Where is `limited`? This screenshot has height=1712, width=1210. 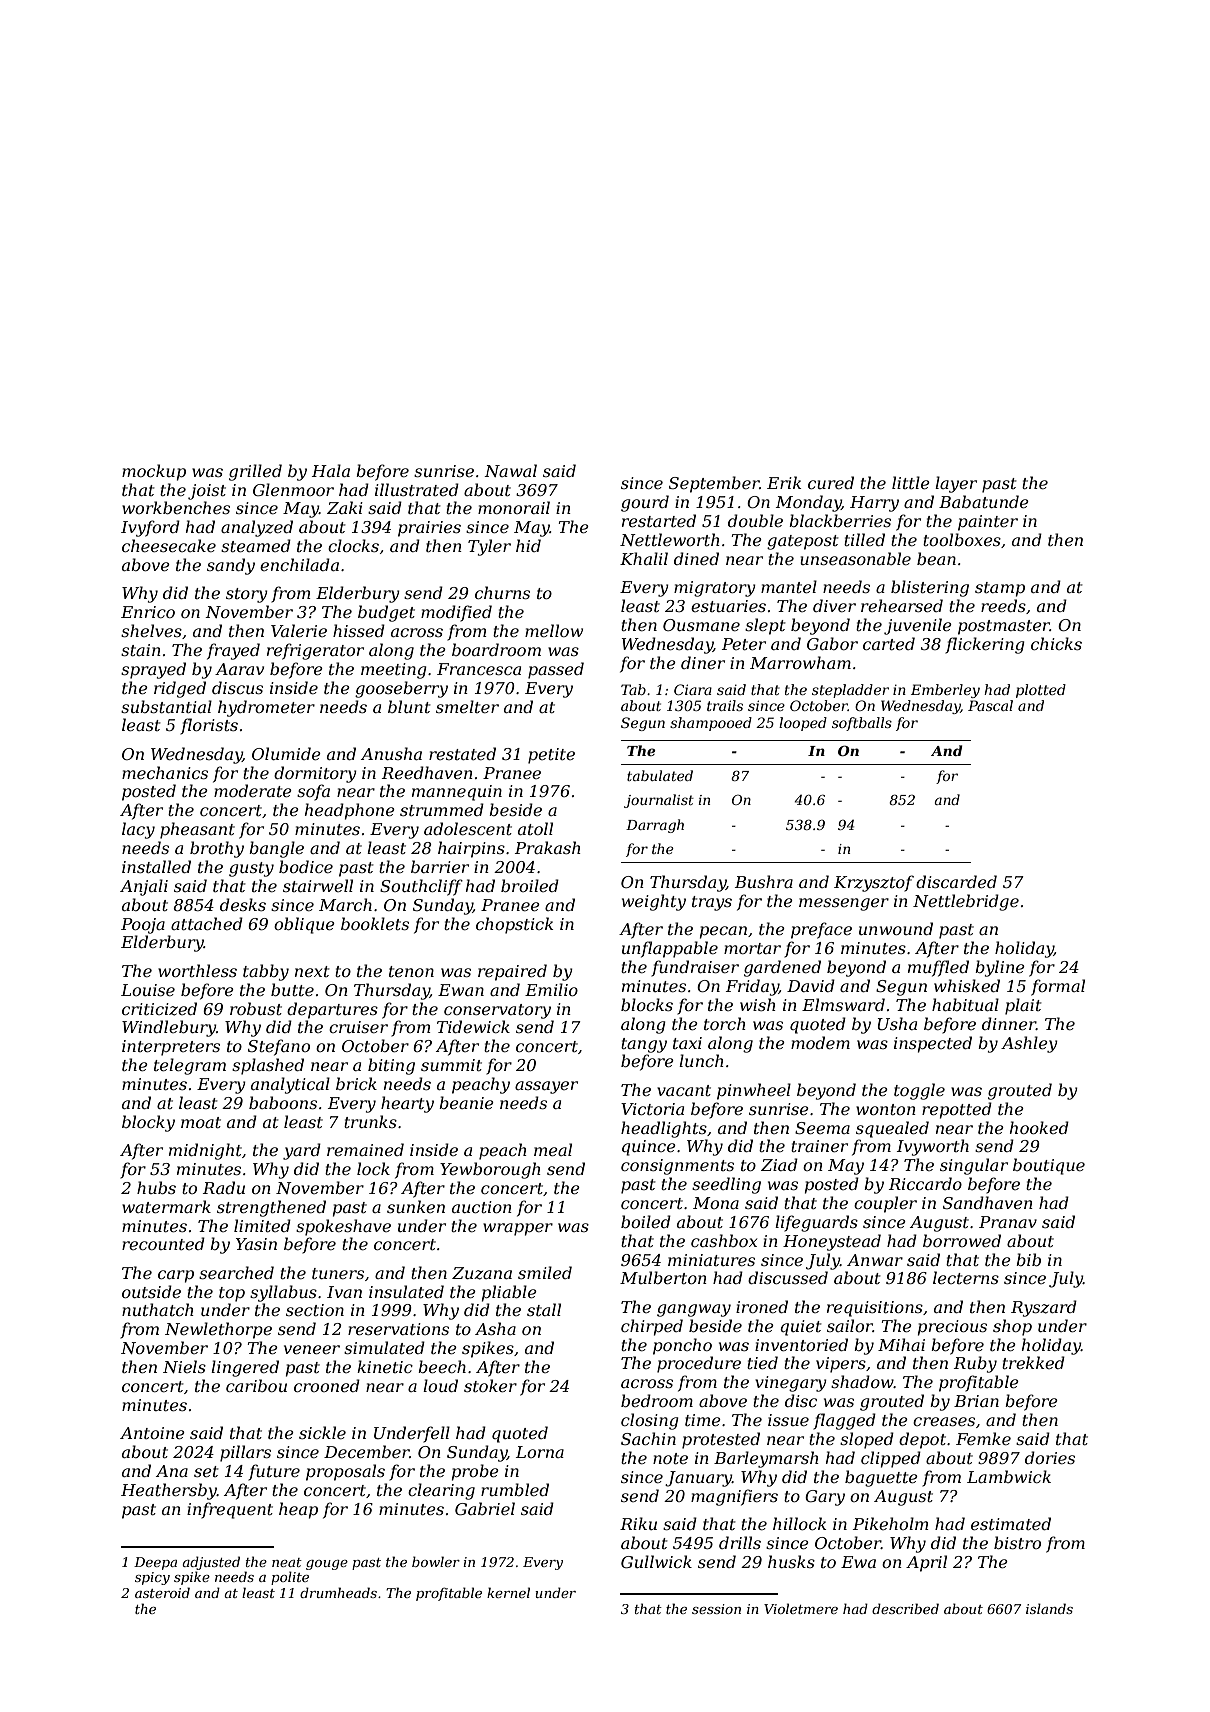 limited is located at coordinates (262, 1225).
